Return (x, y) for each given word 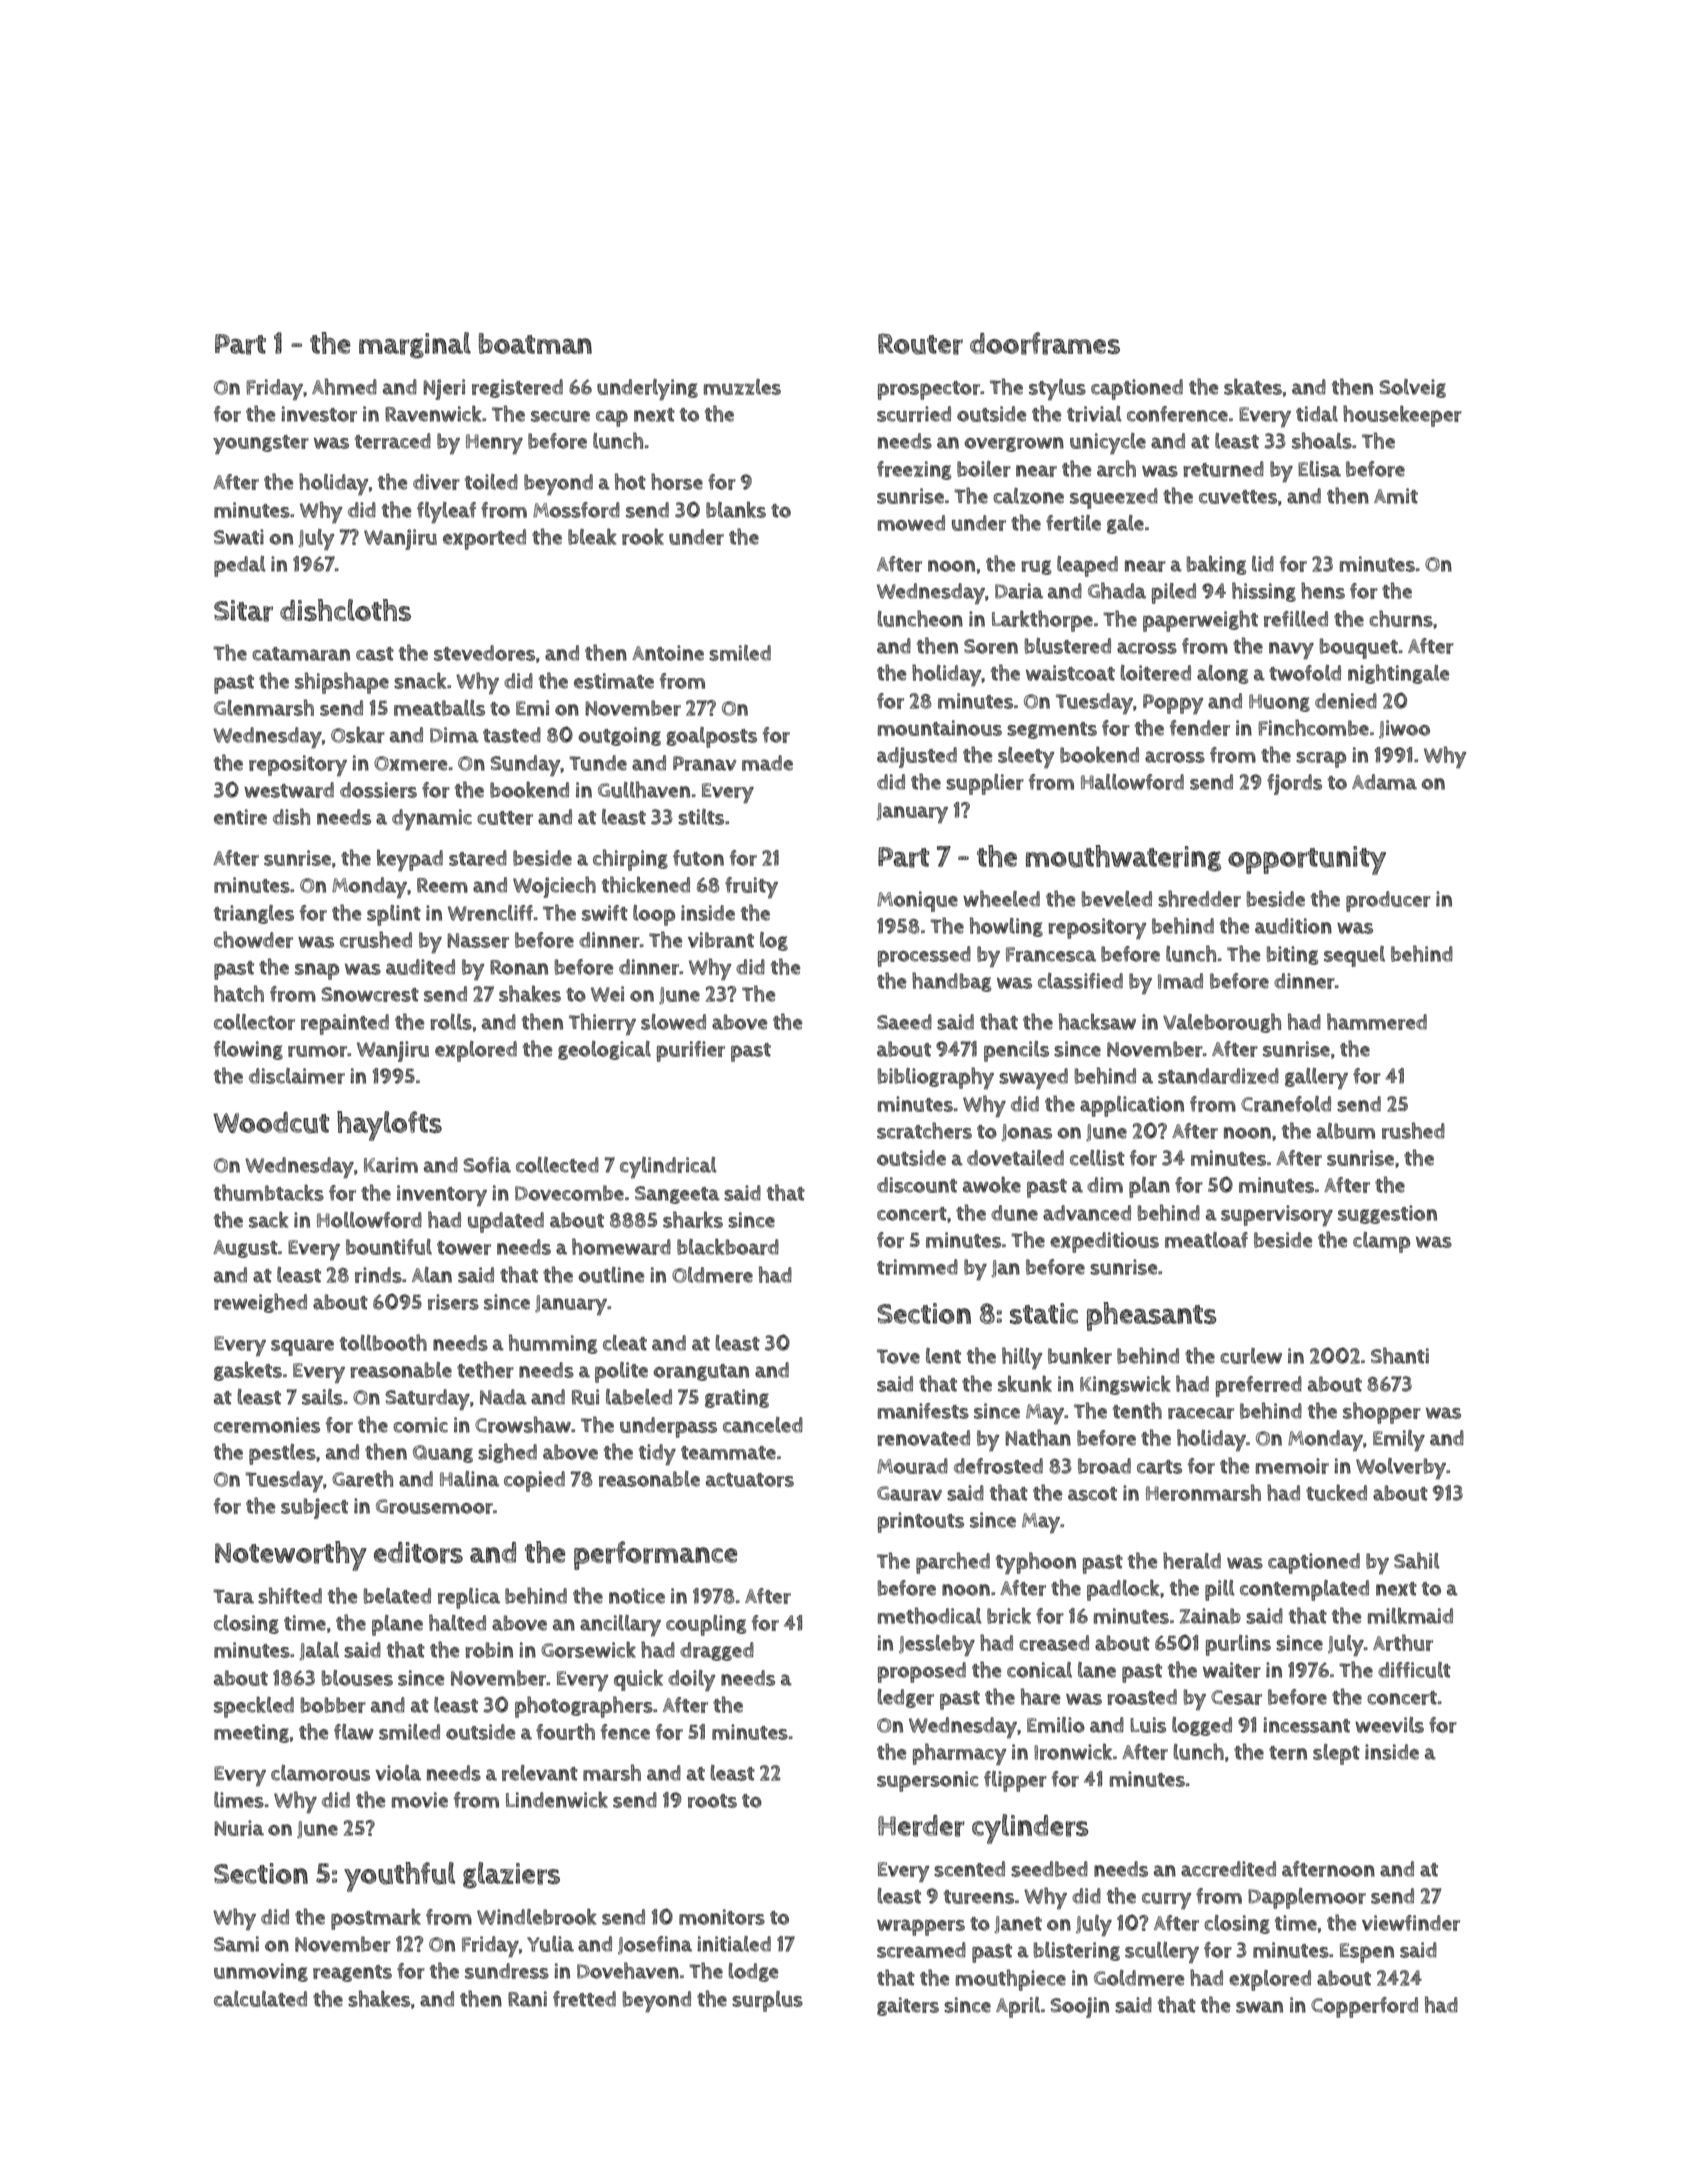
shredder (1199, 898)
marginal (415, 345)
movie (420, 1800)
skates (1253, 386)
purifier (691, 1051)
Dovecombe (569, 1193)
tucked (1336, 1492)
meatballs (439, 708)
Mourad (912, 1466)
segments (1052, 730)
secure (560, 416)
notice (637, 1596)
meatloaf (1206, 1240)
